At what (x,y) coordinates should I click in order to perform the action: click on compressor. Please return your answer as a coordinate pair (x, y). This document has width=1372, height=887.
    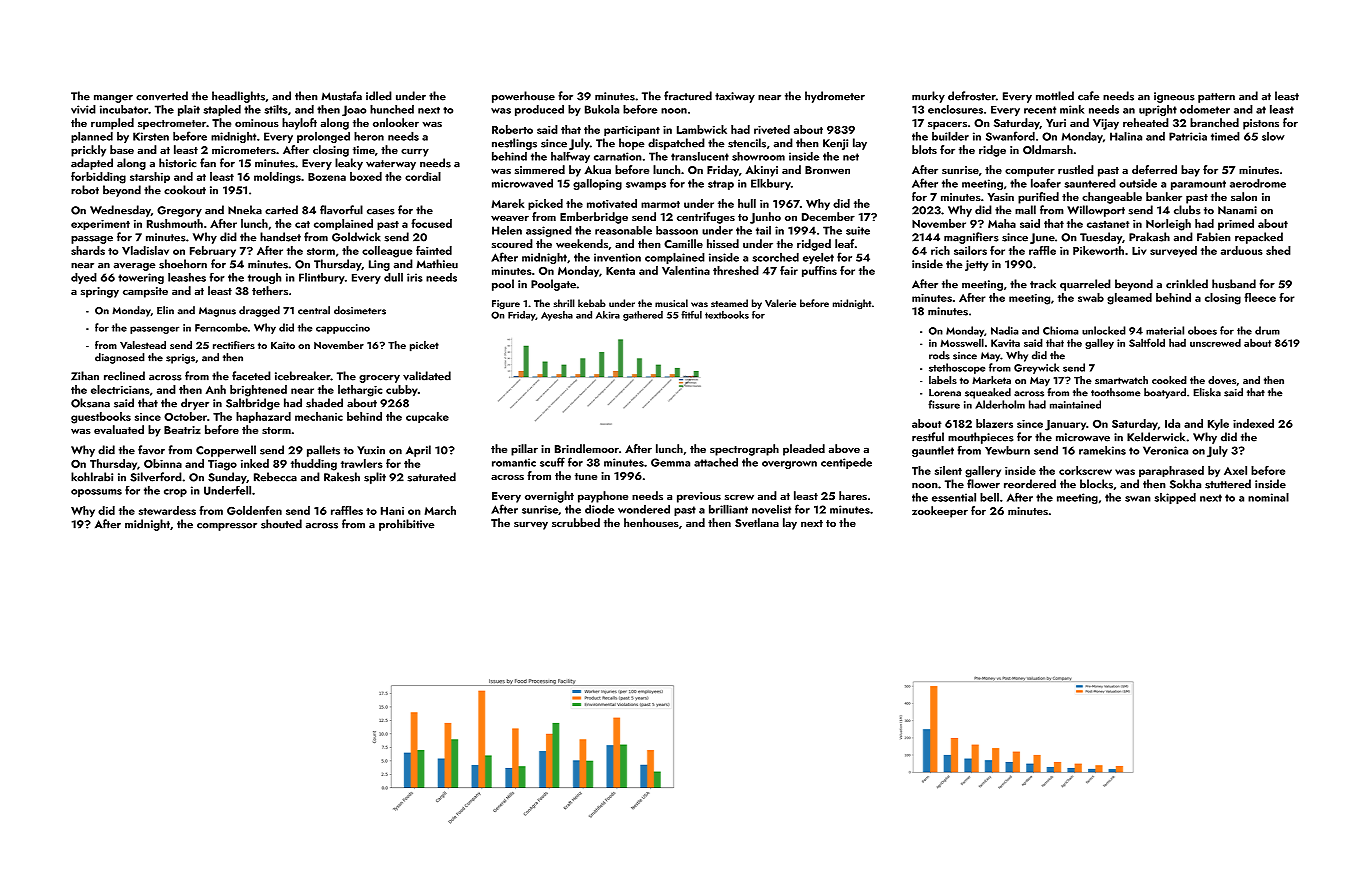
    Looking at the image, I should click on (227, 527).
